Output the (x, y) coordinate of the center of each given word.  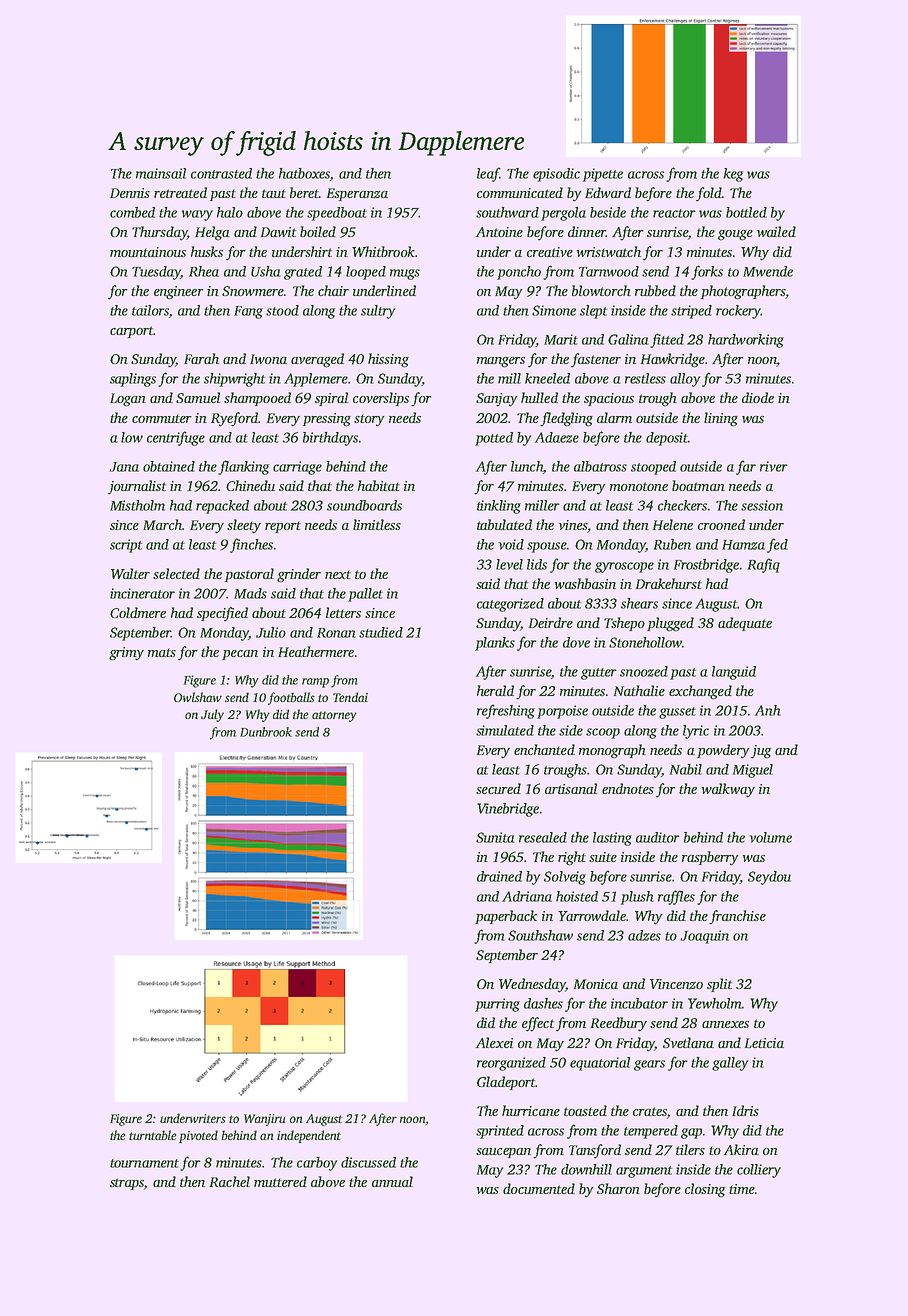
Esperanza (357, 194)
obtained (169, 466)
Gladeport (506, 1083)
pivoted (198, 1136)
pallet (365, 595)
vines (573, 525)
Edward (608, 192)
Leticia (764, 1043)
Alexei (494, 1042)
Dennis (130, 193)
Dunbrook (266, 732)
